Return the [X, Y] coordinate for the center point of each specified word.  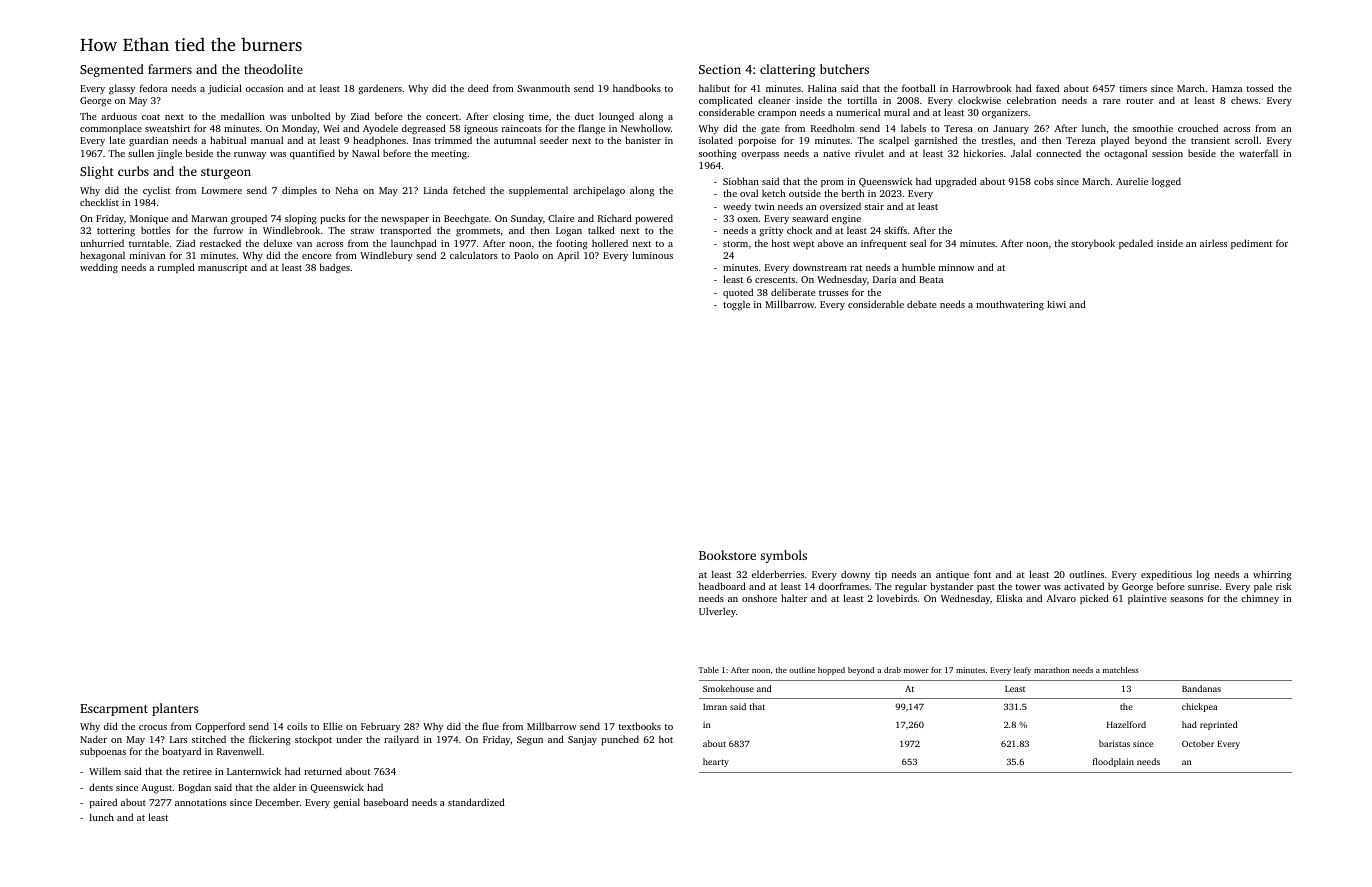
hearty [716, 762]
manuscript [223, 268]
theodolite [273, 69]
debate [922, 304]
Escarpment [114, 710]
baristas [1114, 743]
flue [490, 726]
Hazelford [1126, 724]
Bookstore [727, 555]
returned [323, 771]
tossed [1260, 88]
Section [720, 69]
